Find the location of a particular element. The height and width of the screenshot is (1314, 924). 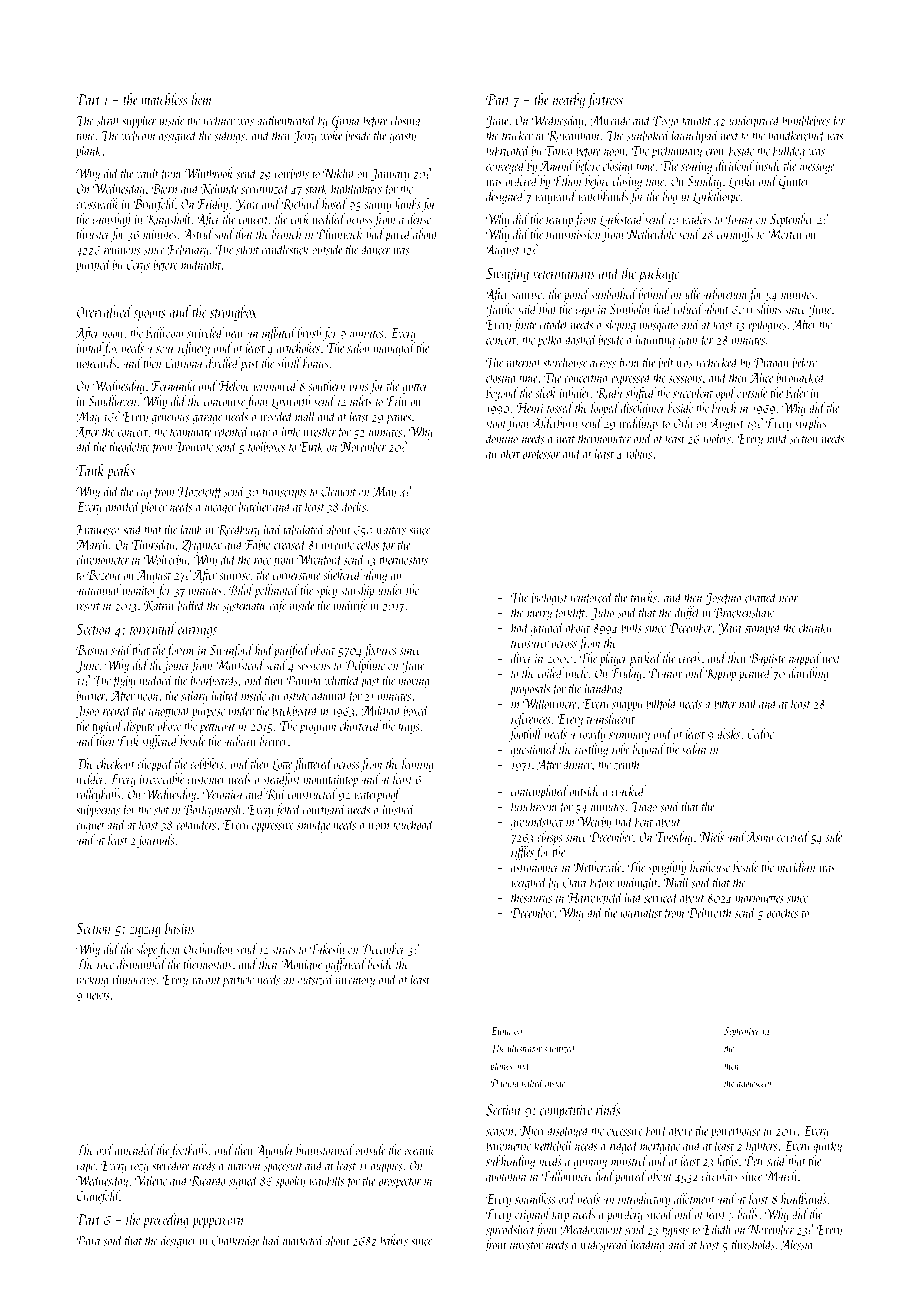

Dara is located at coordinates (88, 1240).
